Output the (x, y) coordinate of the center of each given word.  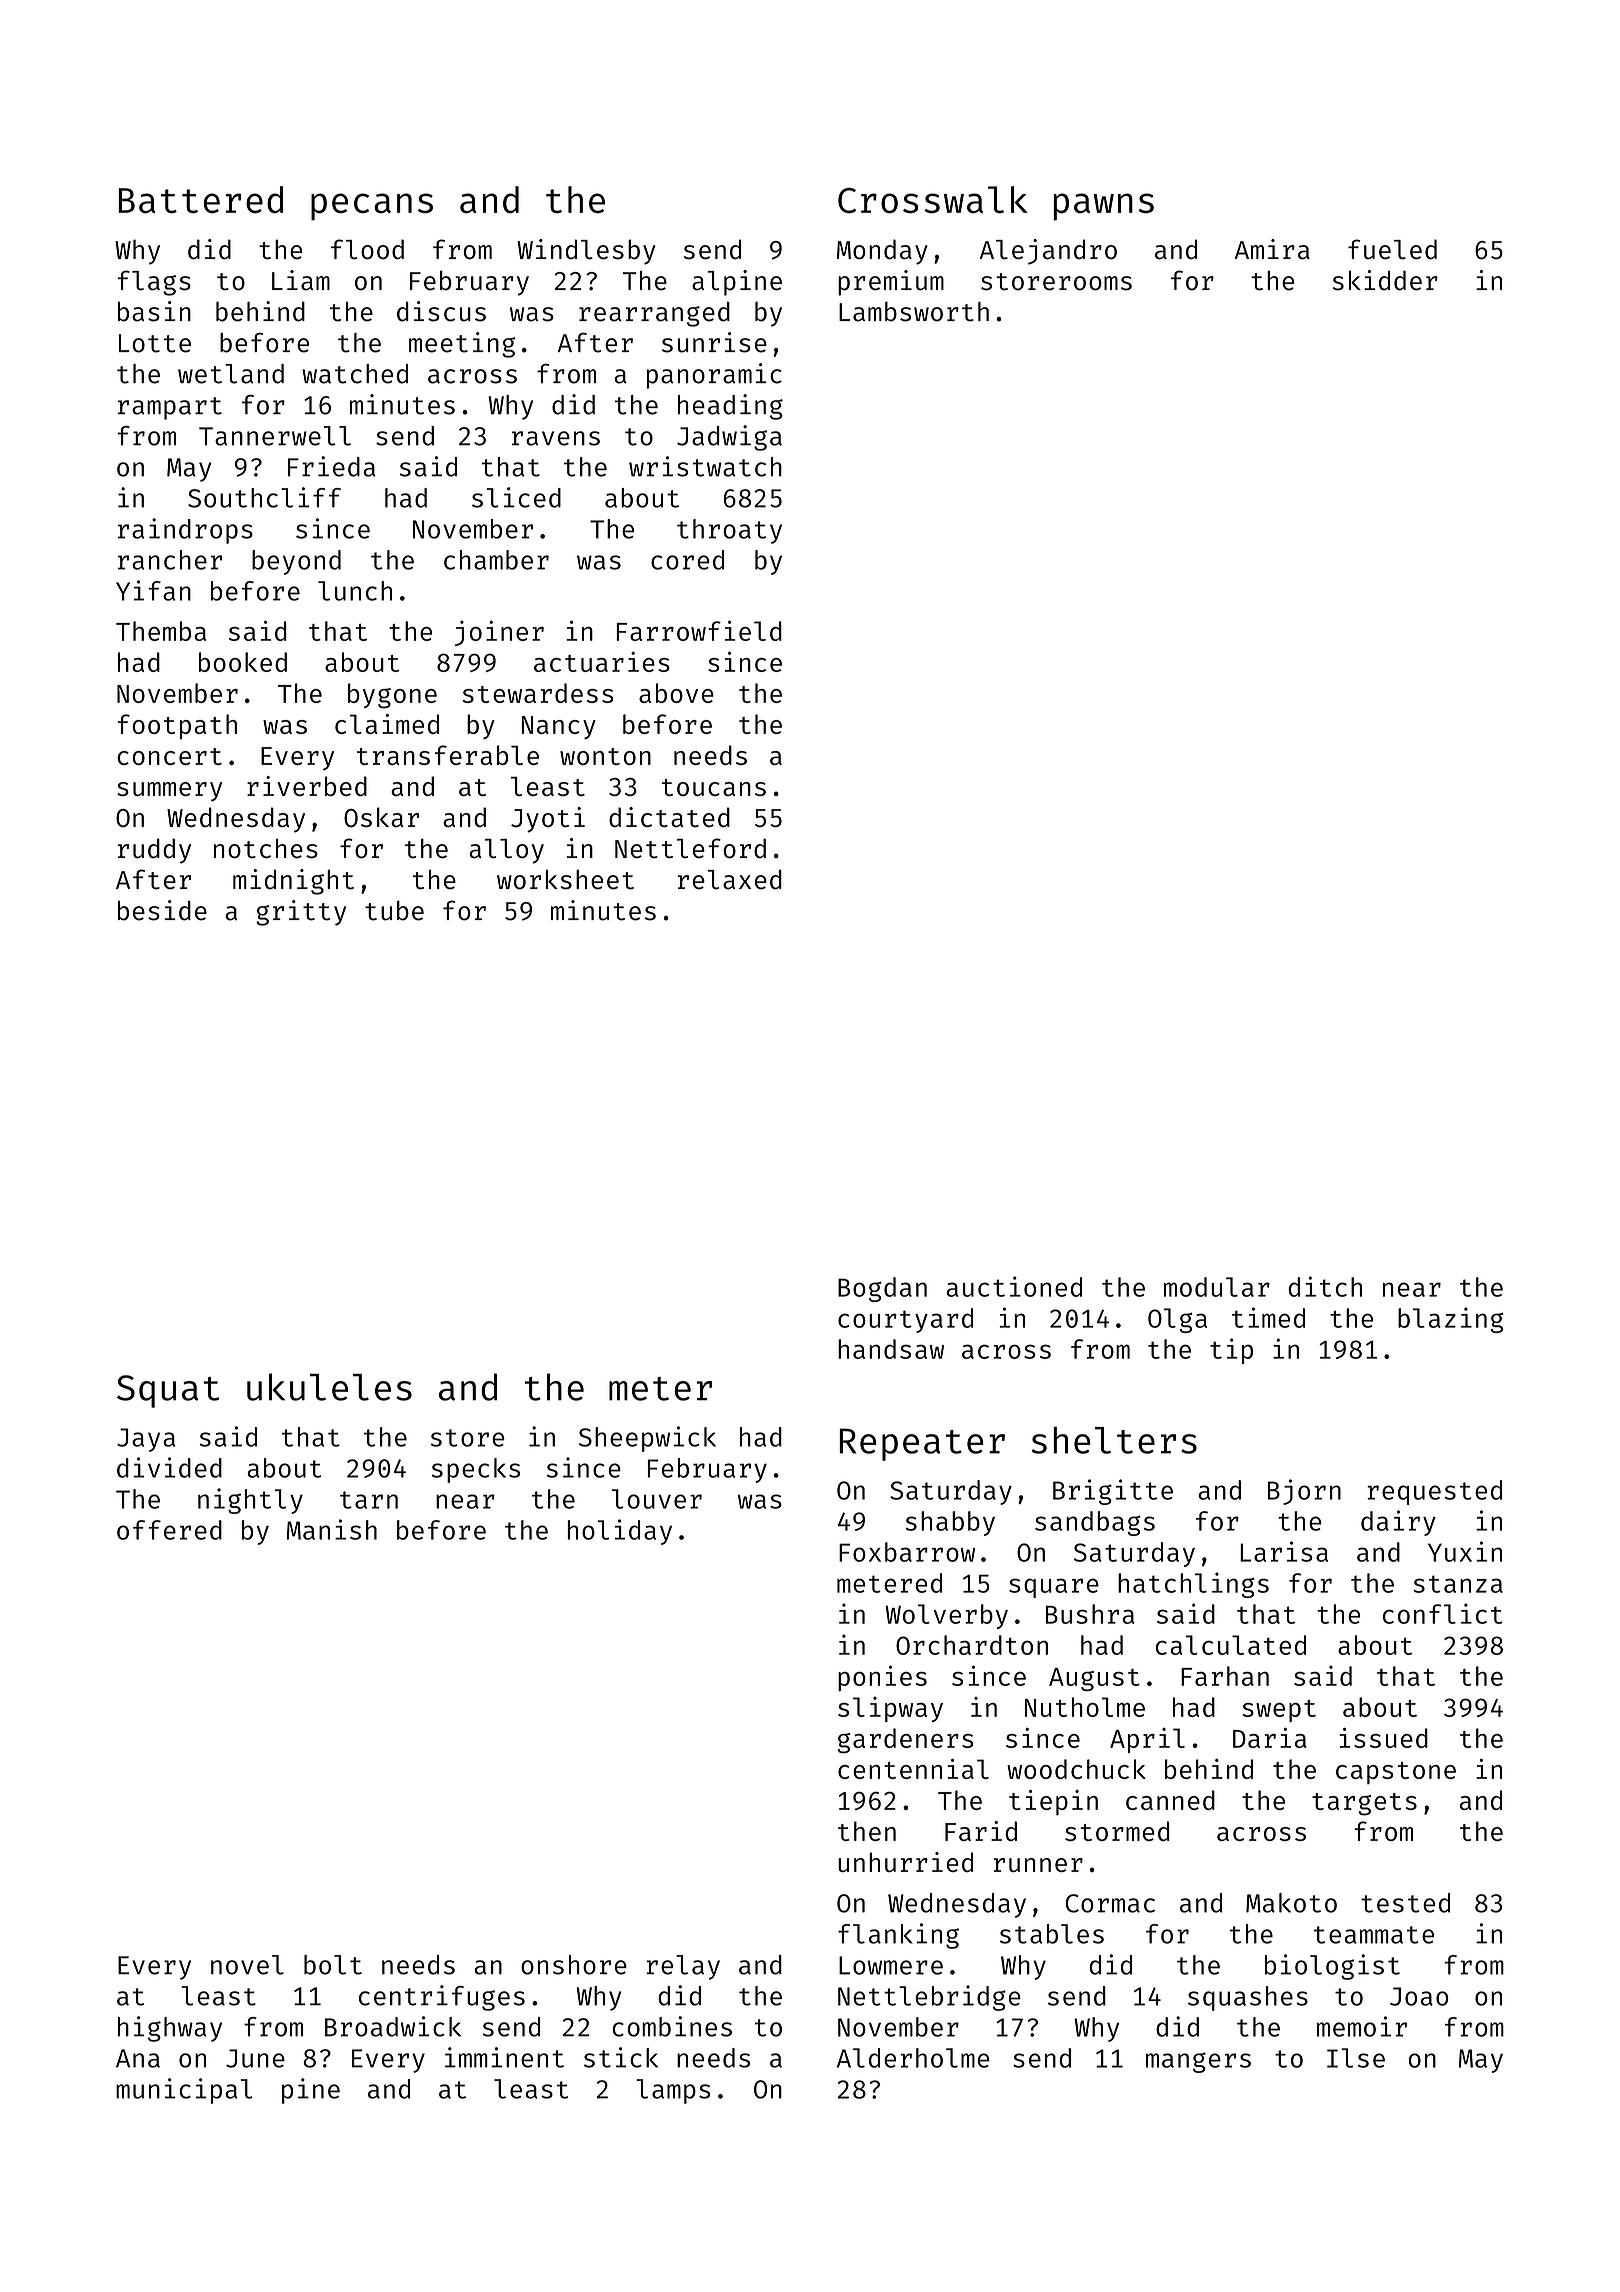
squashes (1248, 1998)
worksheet (565, 879)
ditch (1325, 1286)
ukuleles (329, 1387)
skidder (1385, 280)
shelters (1114, 1440)
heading (730, 407)
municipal (184, 2091)
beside (162, 910)
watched (355, 374)
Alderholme (913, 2058)
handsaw (891, 1349)
